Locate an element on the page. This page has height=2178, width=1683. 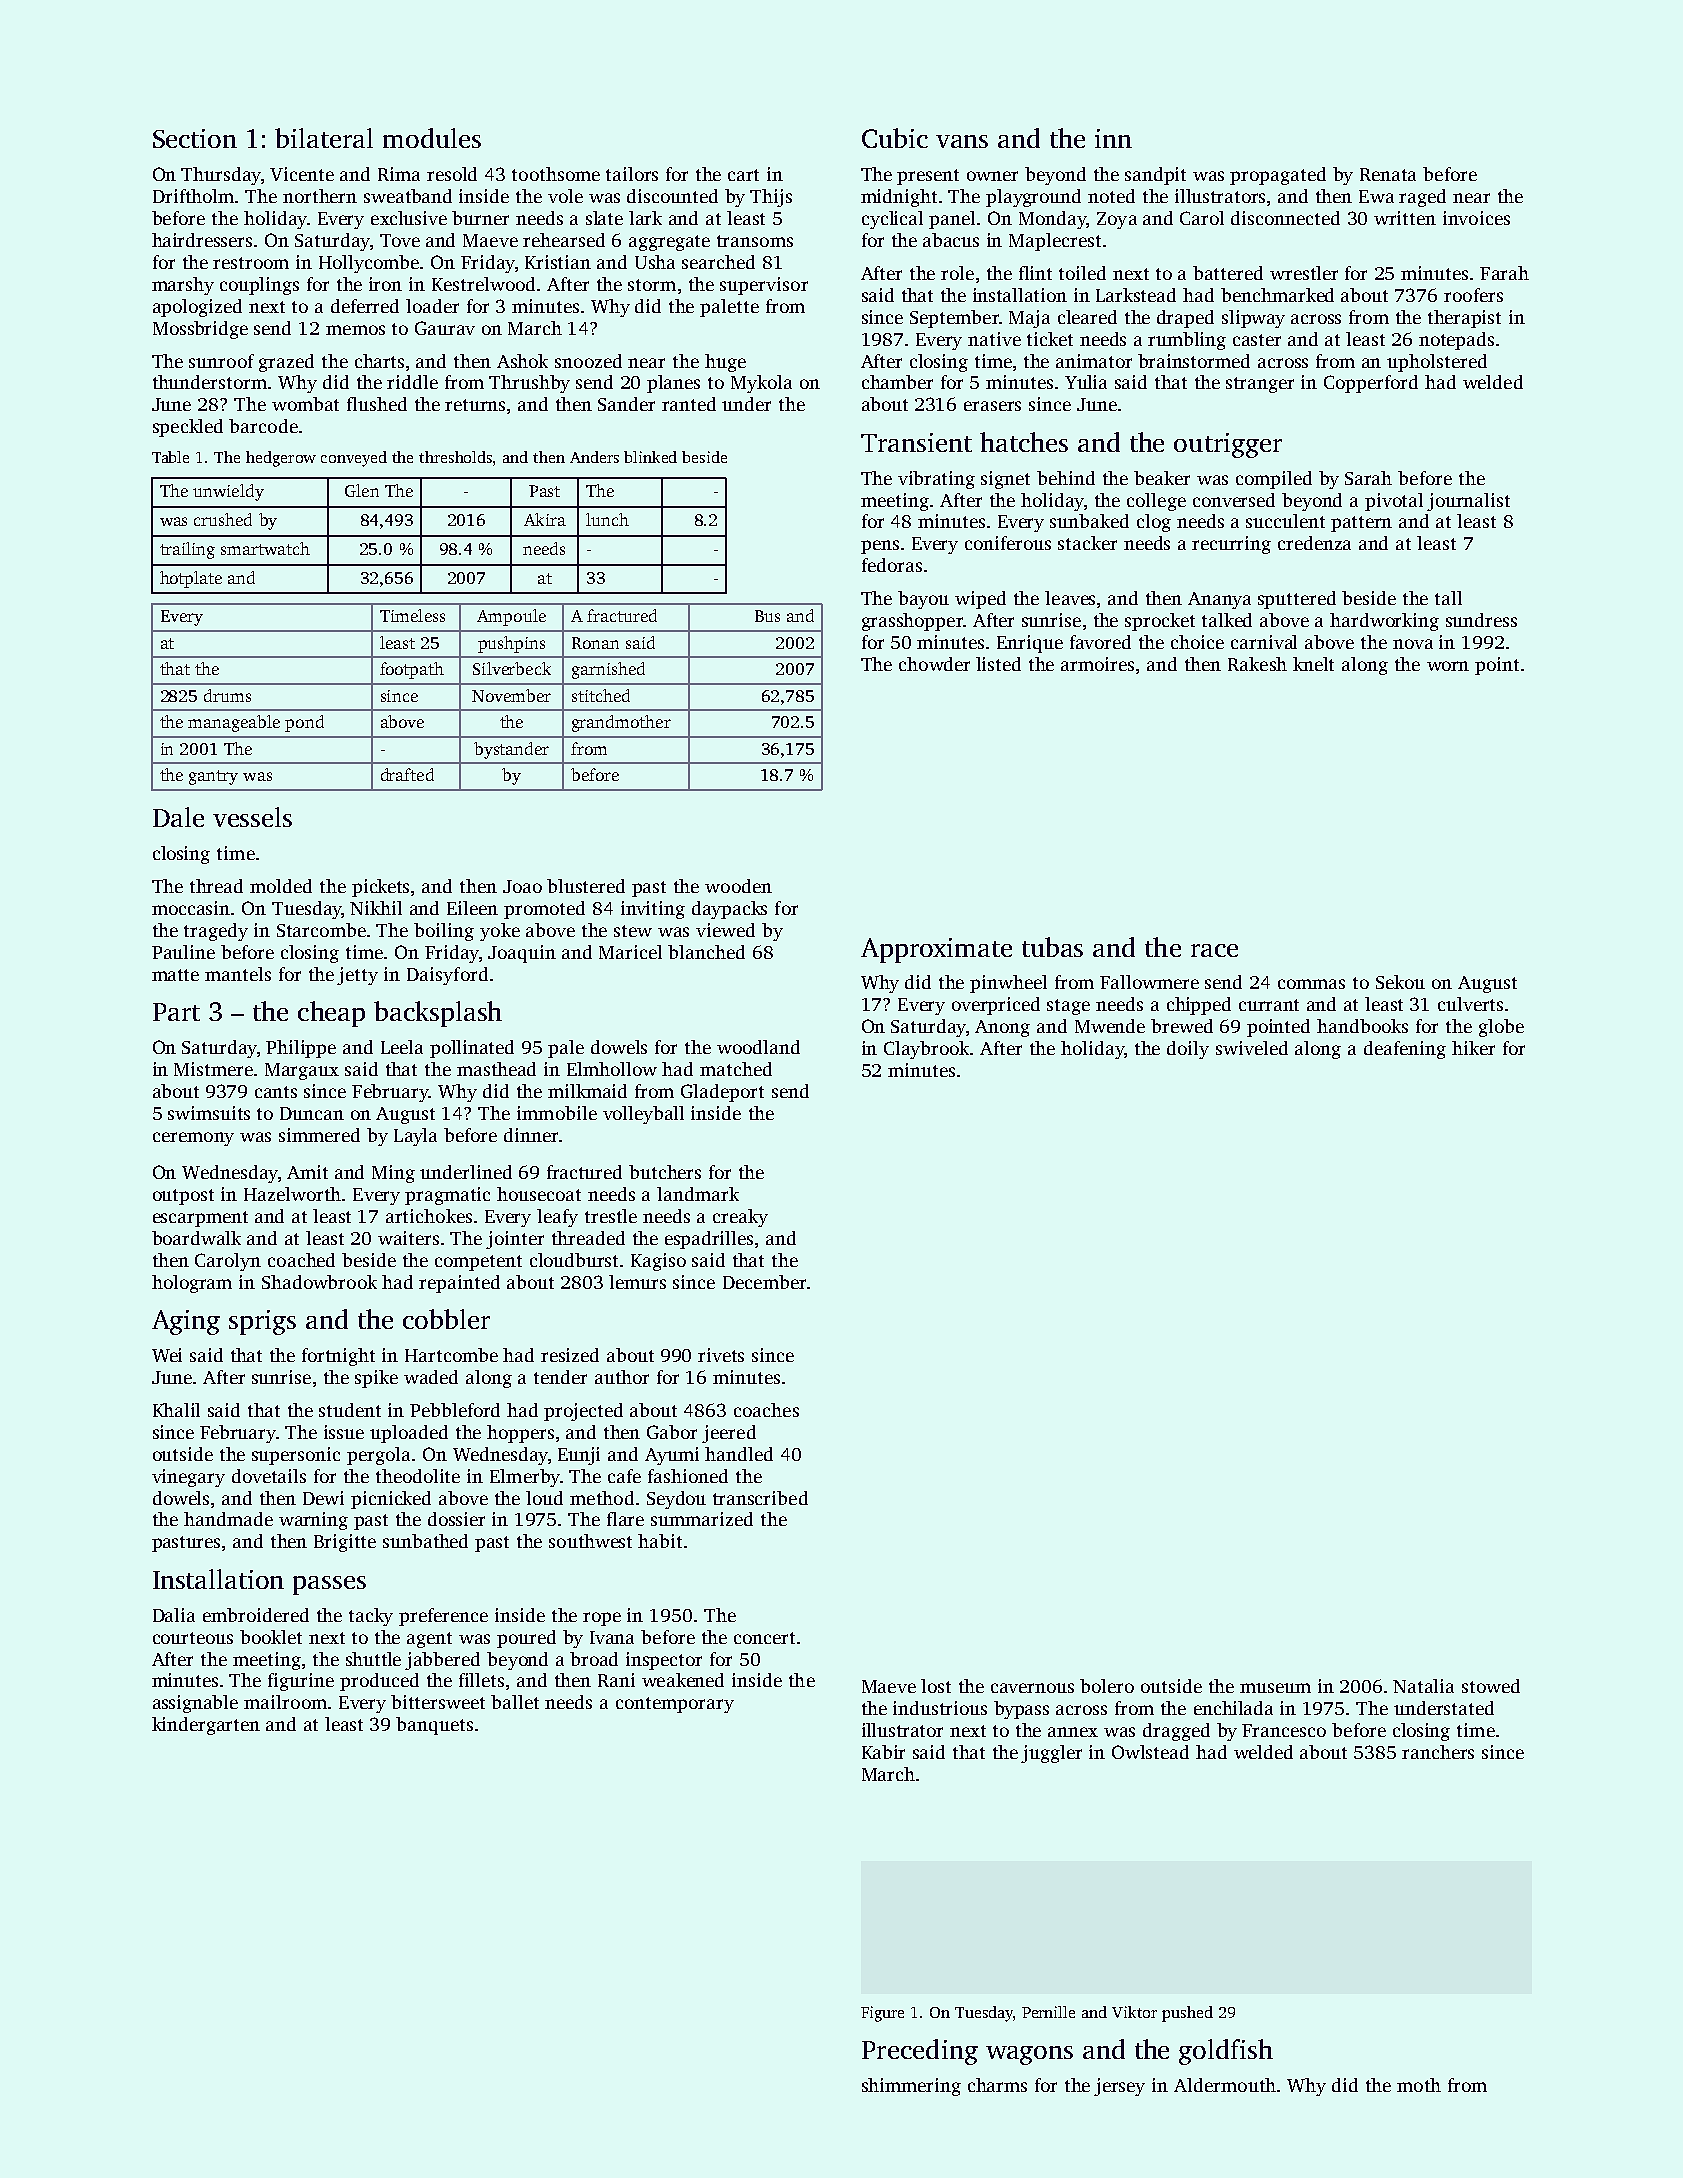
banquets is located at coordinates (434, 1726).
